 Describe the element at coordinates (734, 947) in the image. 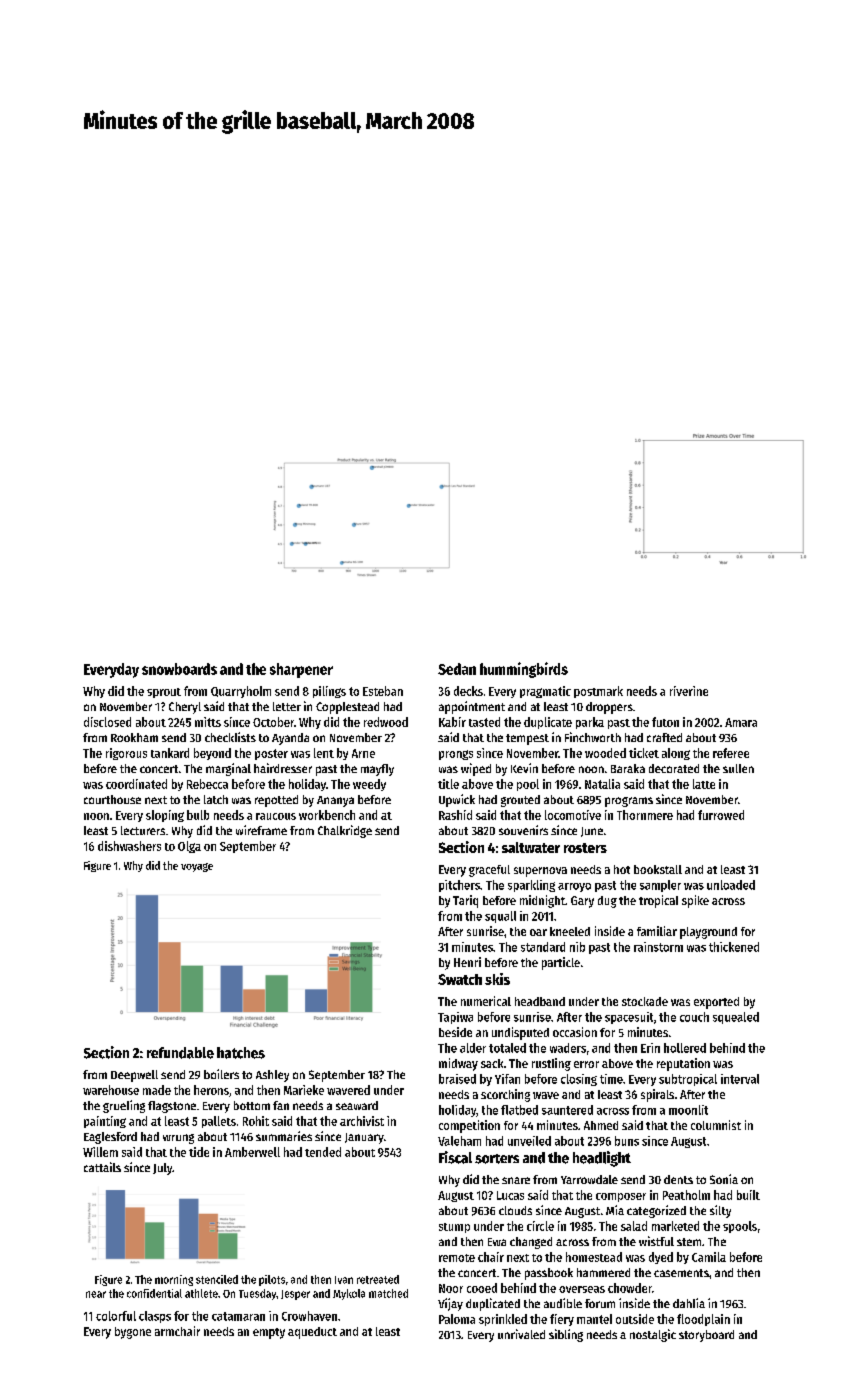

I see `thickened` at that location.
